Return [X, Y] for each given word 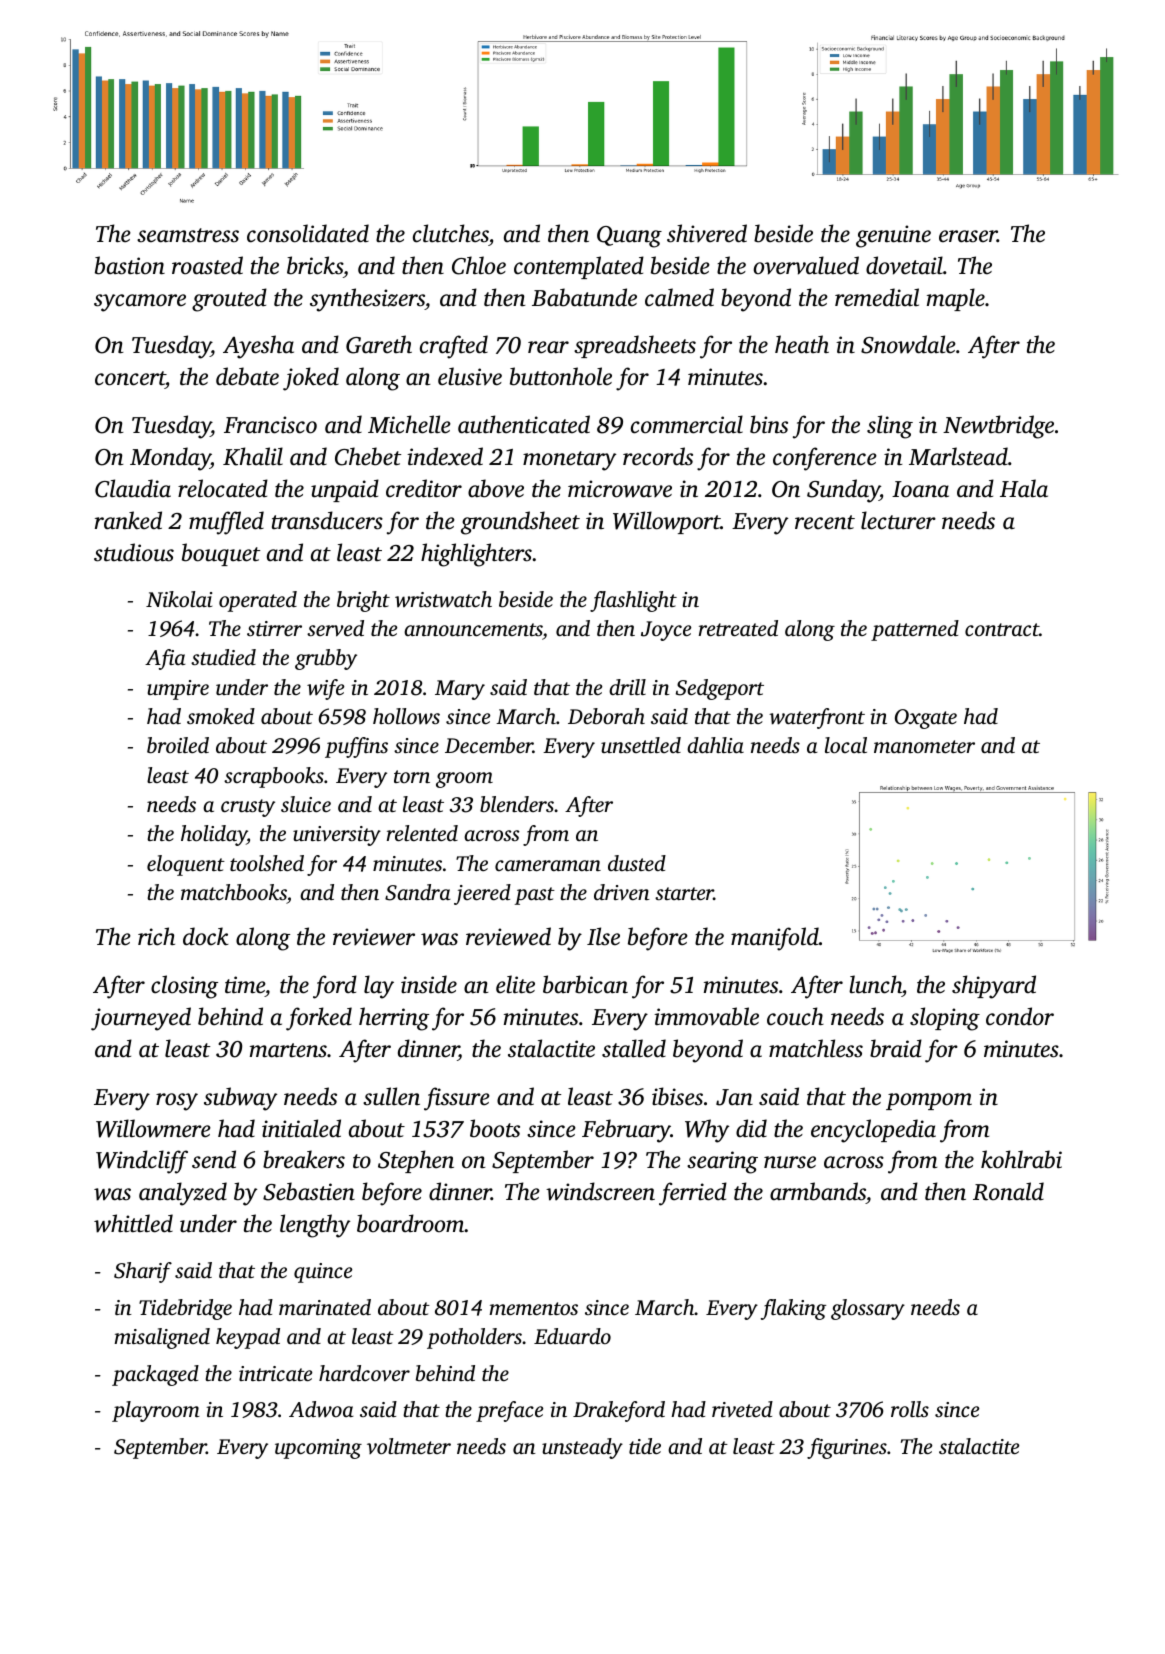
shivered [707, 233]
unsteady [582, 1448]
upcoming [318, 1449]
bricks [315, 265]
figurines [847, 1448]
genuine [893, 236]
